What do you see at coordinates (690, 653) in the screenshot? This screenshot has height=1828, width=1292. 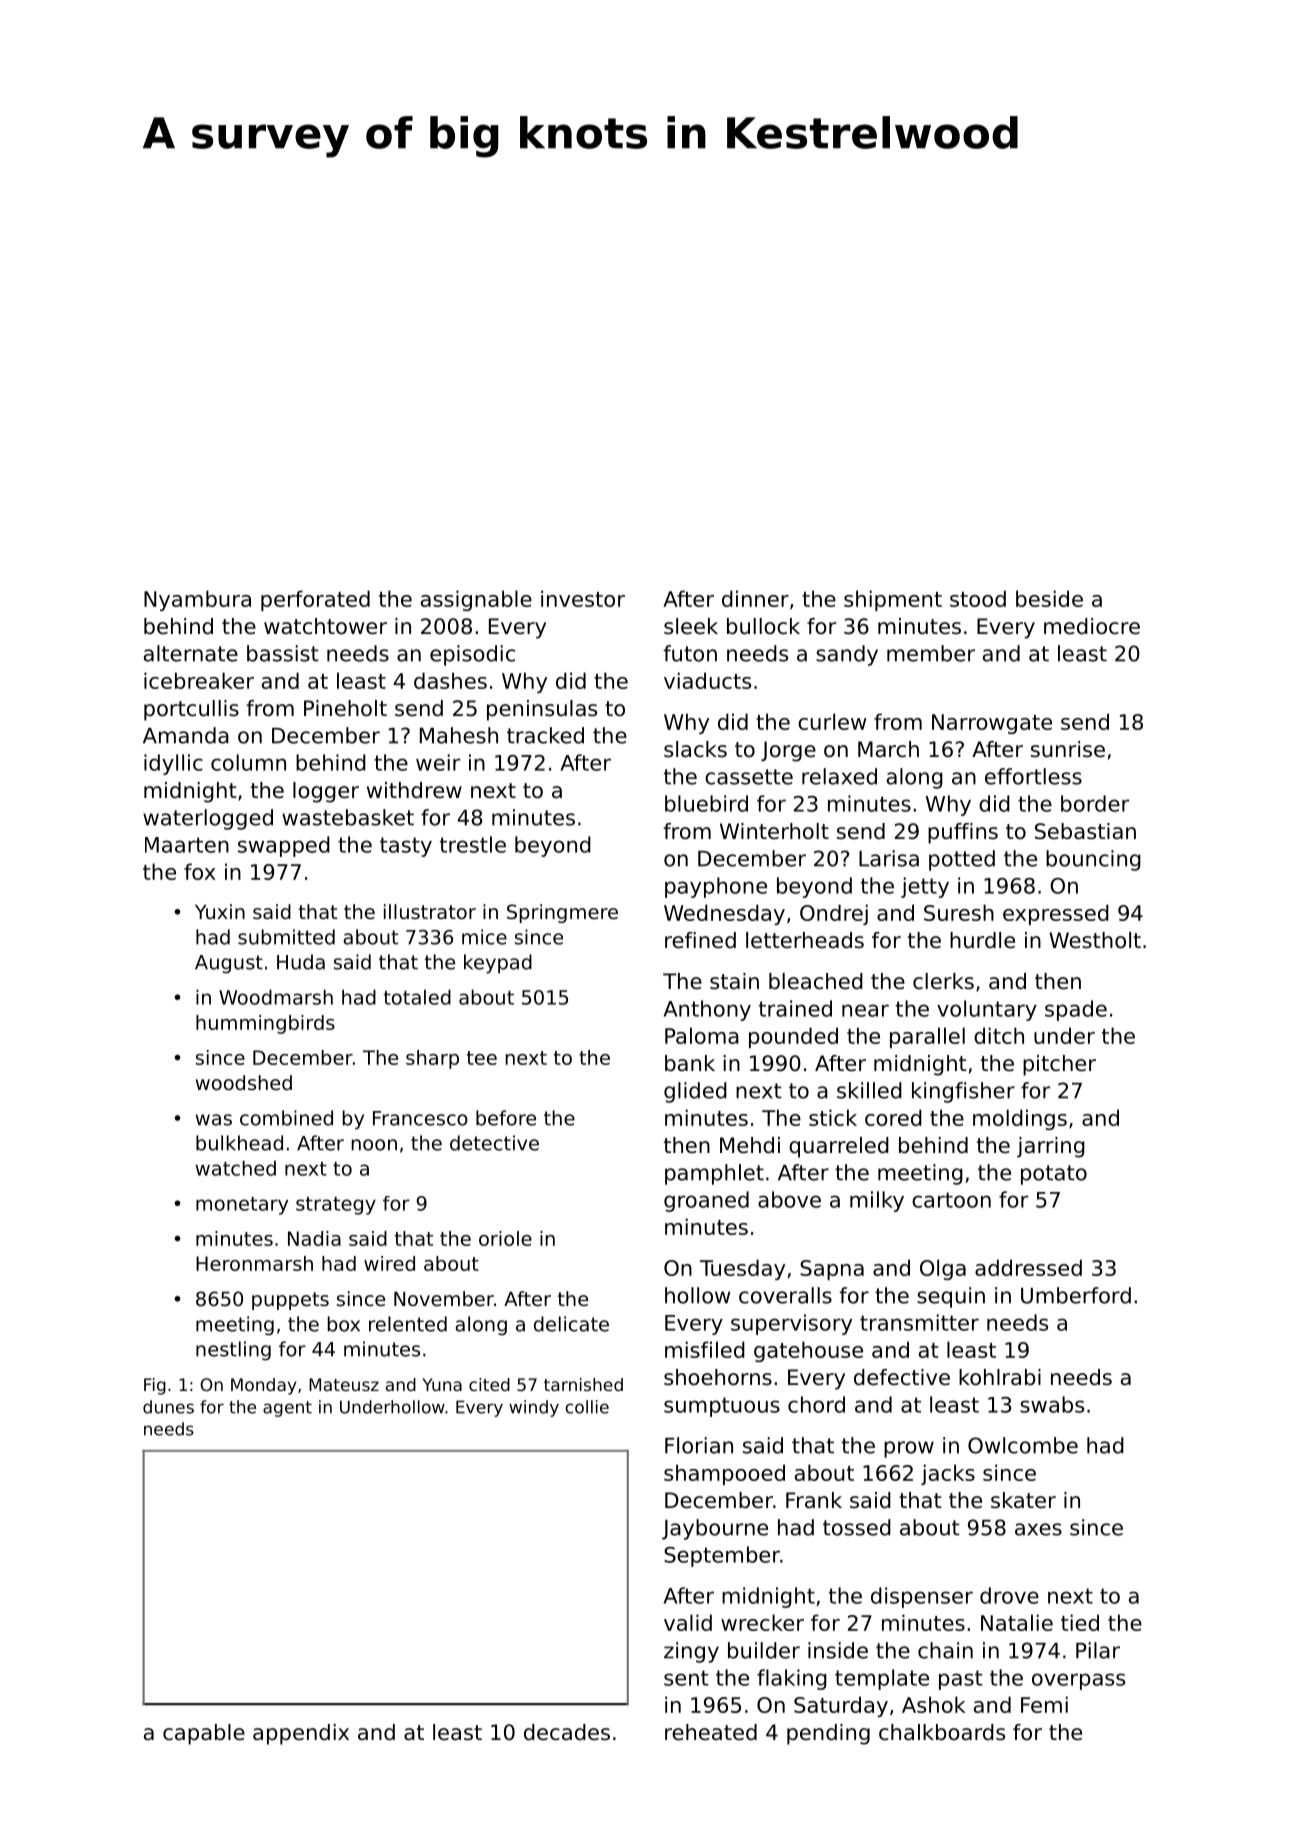 I see `futon` at bounding box center [690, 653].
